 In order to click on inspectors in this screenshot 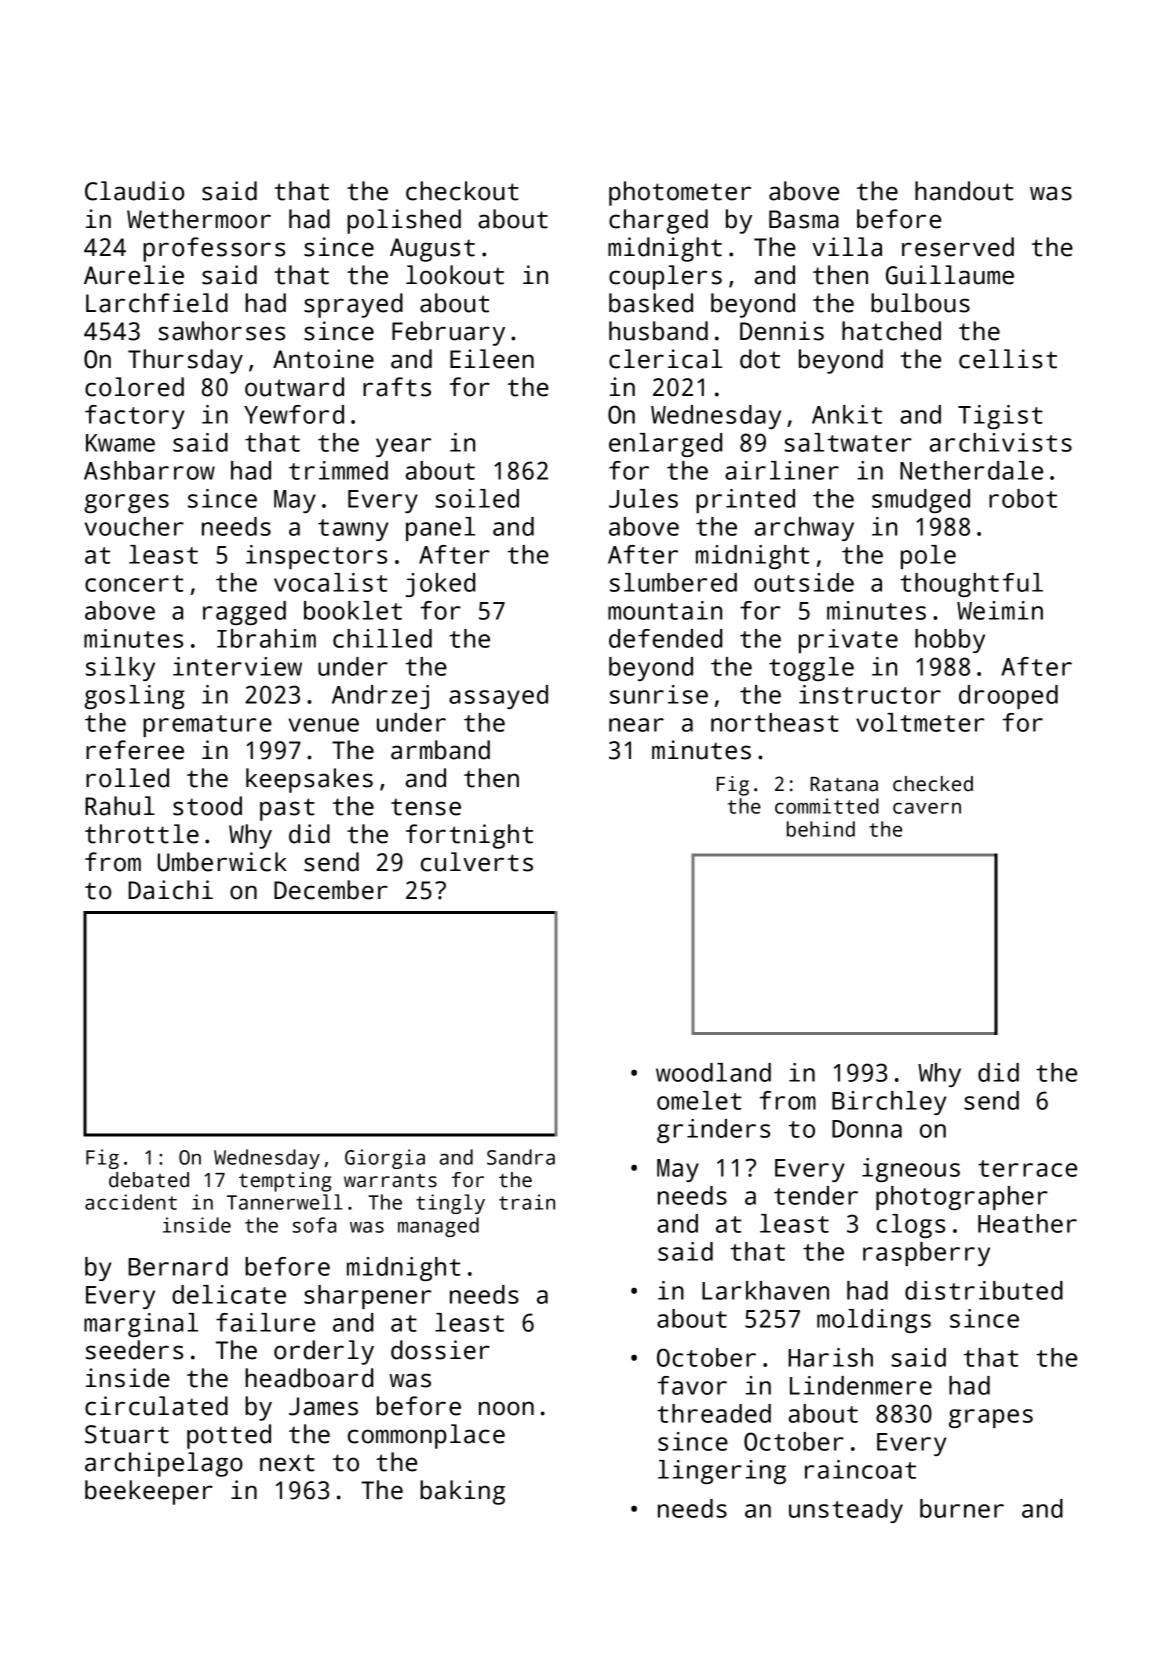, I will do `click(316, 557)`.
